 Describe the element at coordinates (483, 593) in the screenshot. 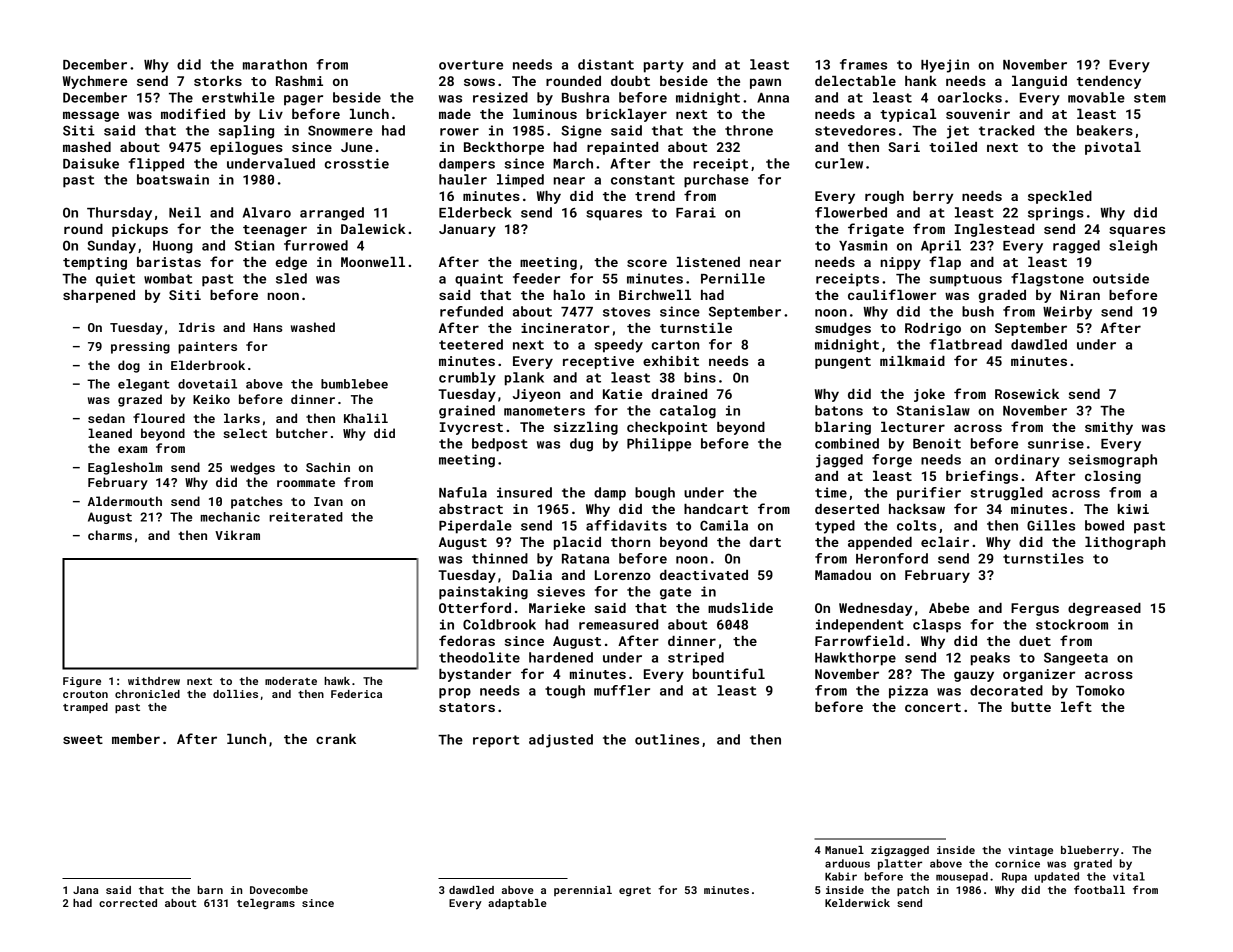

I see `painstaking` at that location.
